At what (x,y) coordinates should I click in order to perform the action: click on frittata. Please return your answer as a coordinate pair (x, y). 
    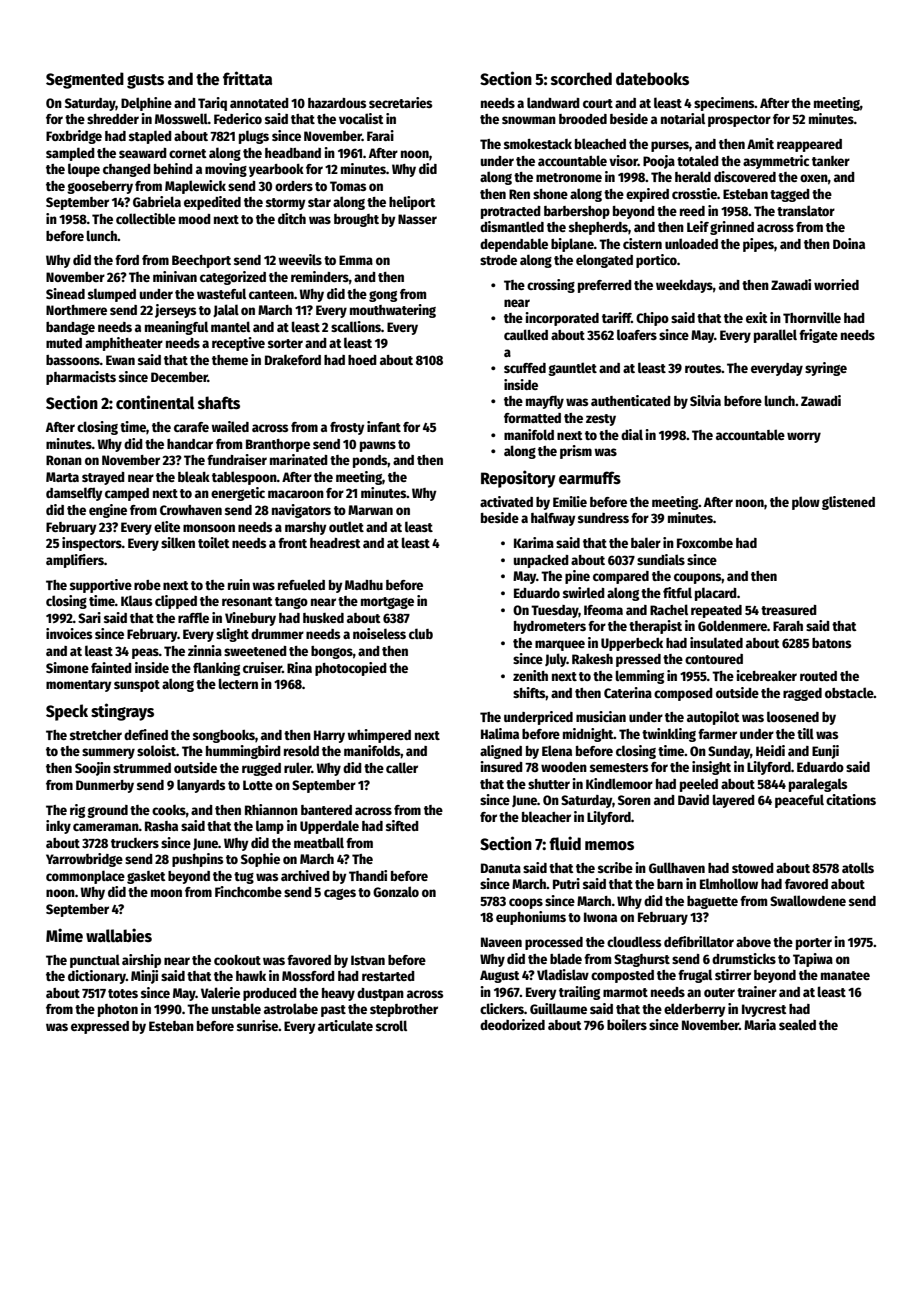
    Looking at the image, I should click on (247, 78).
